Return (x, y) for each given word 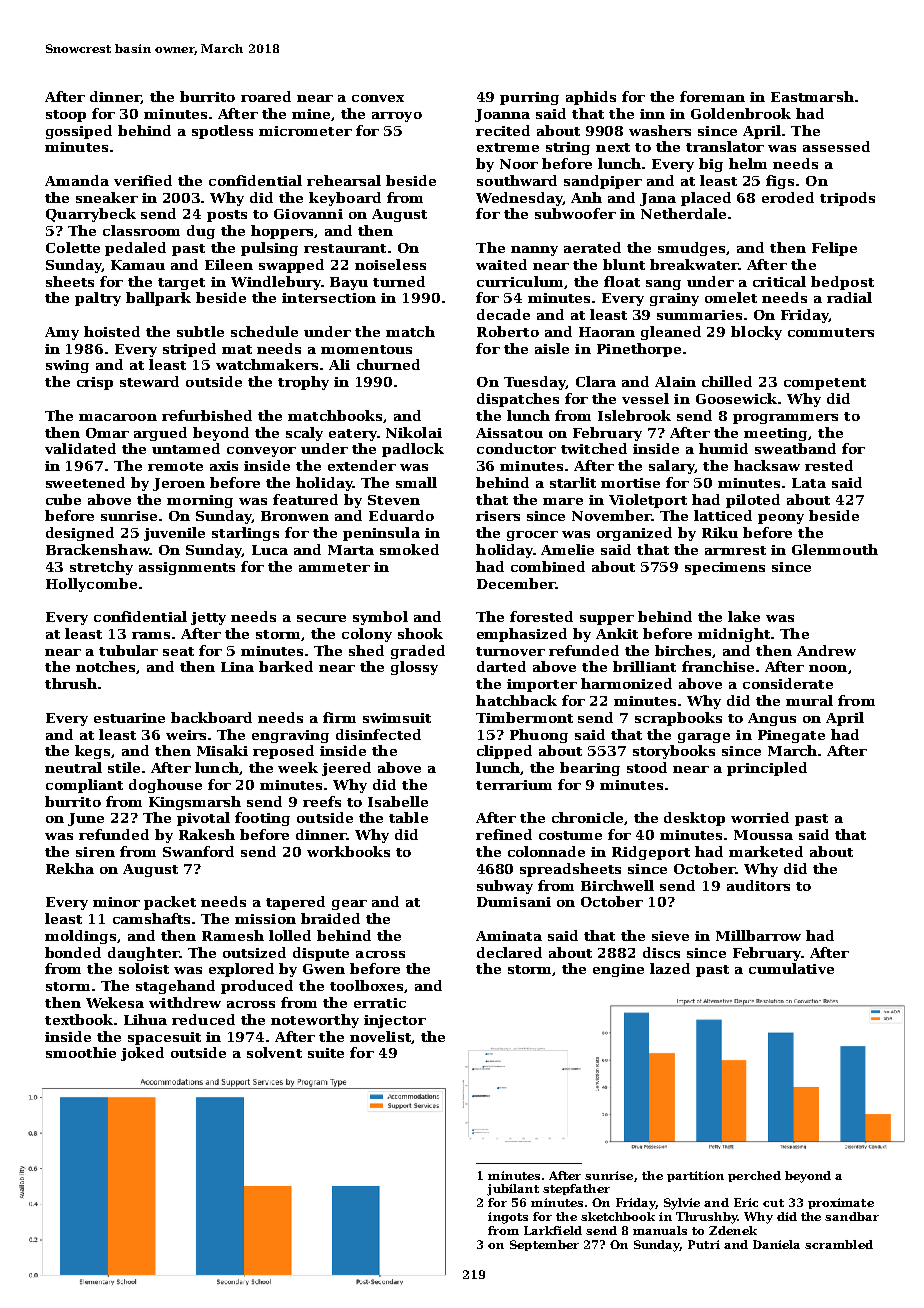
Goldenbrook (741, 113)
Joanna (502, 115)
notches (106, 667)
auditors (758, 885)
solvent (274, 1052)
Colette (73, 247)
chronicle (587, 817)
